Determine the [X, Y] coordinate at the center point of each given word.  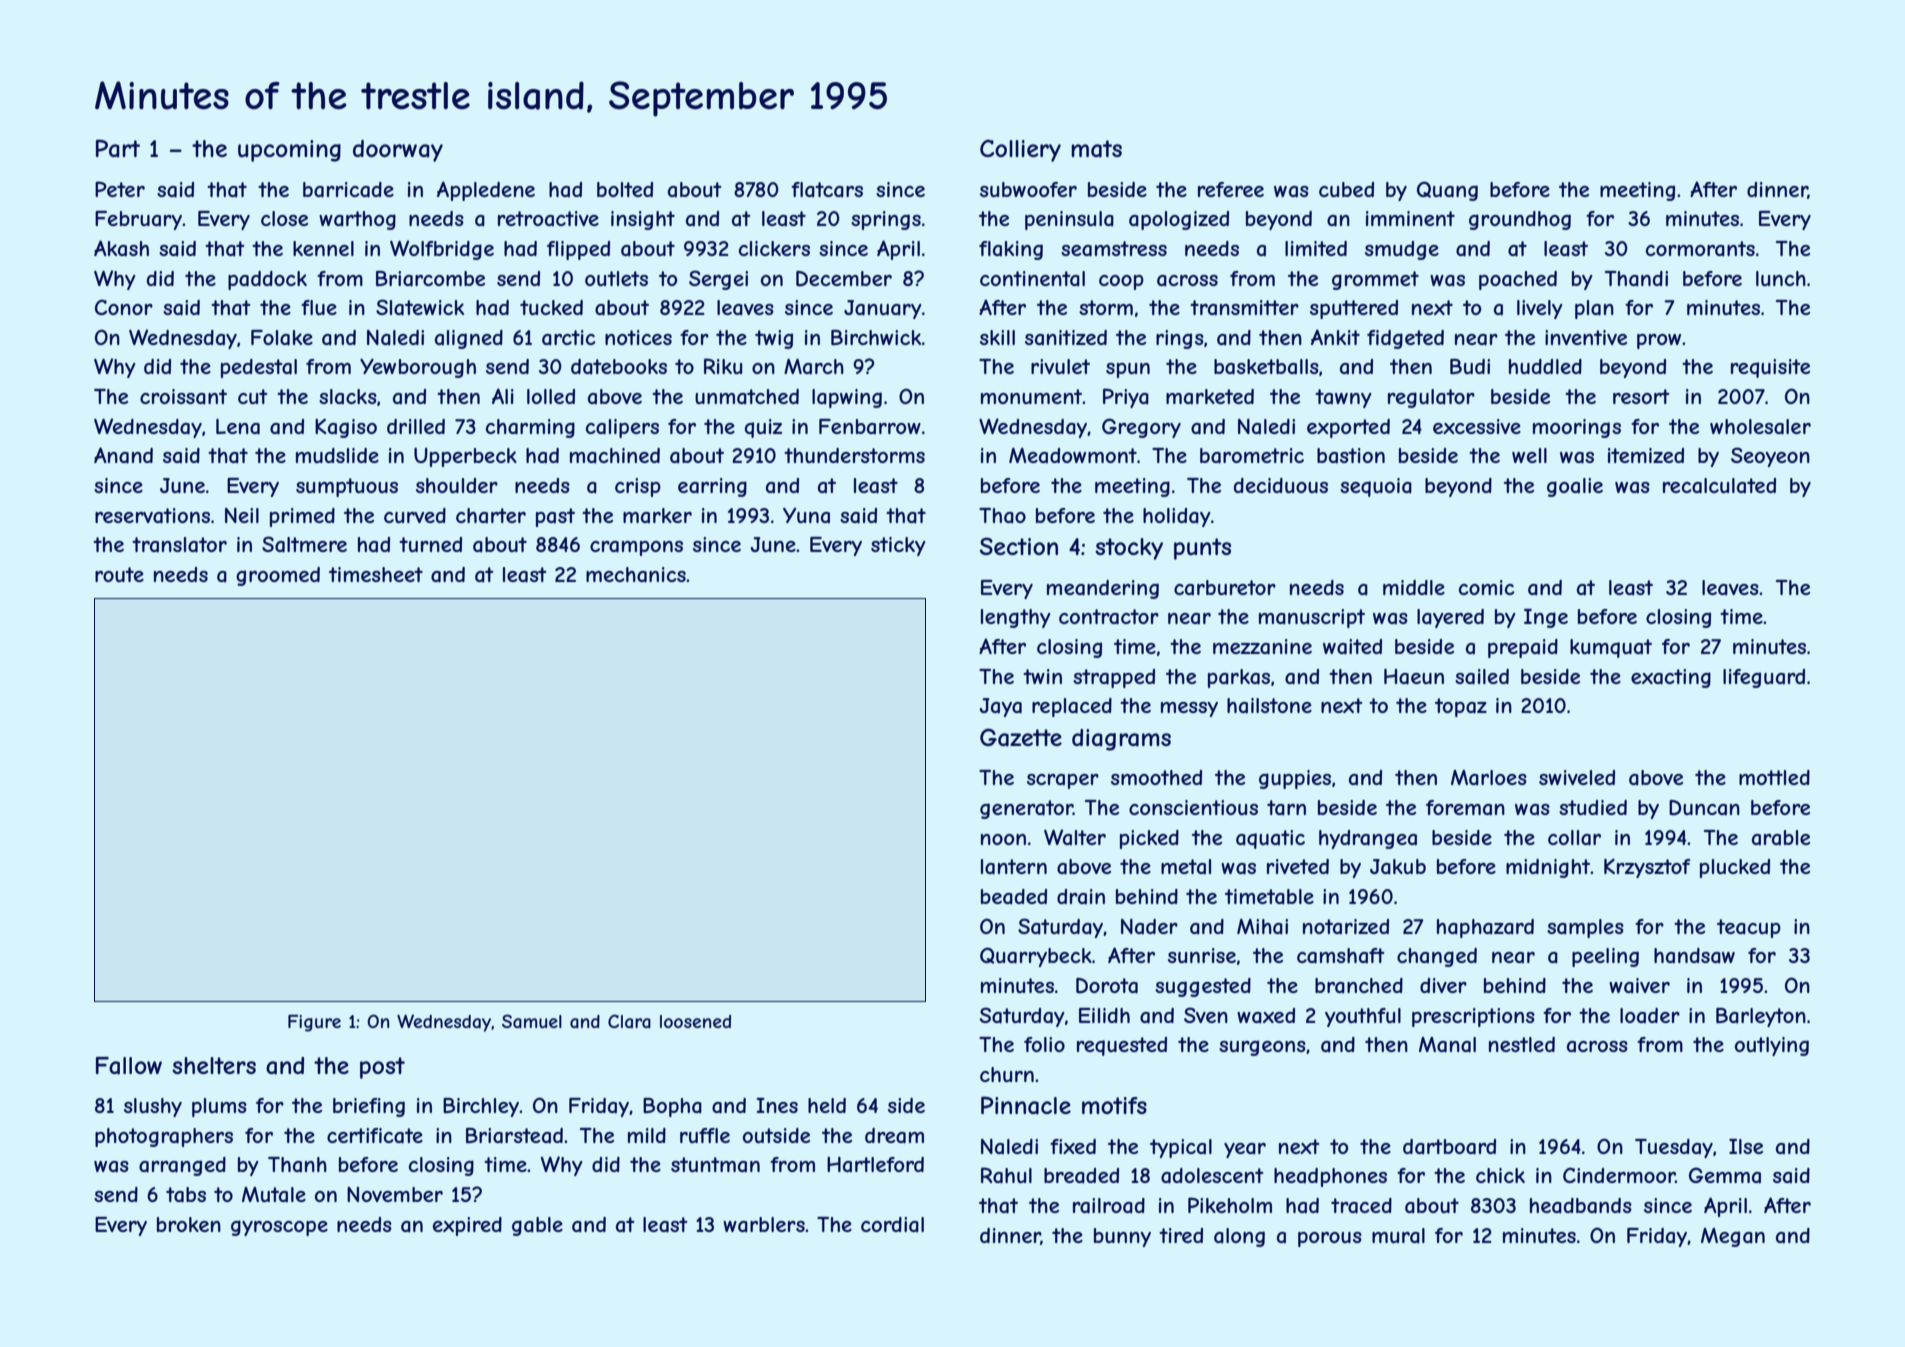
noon [1003, 839]
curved [415, 515]
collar [1574, 838]
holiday [1177, 517]
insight [643, 220]
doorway [398, 151]
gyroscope [279, 1228]
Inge [1546, 618]
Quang [1447, 191]
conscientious [1193, 807]
